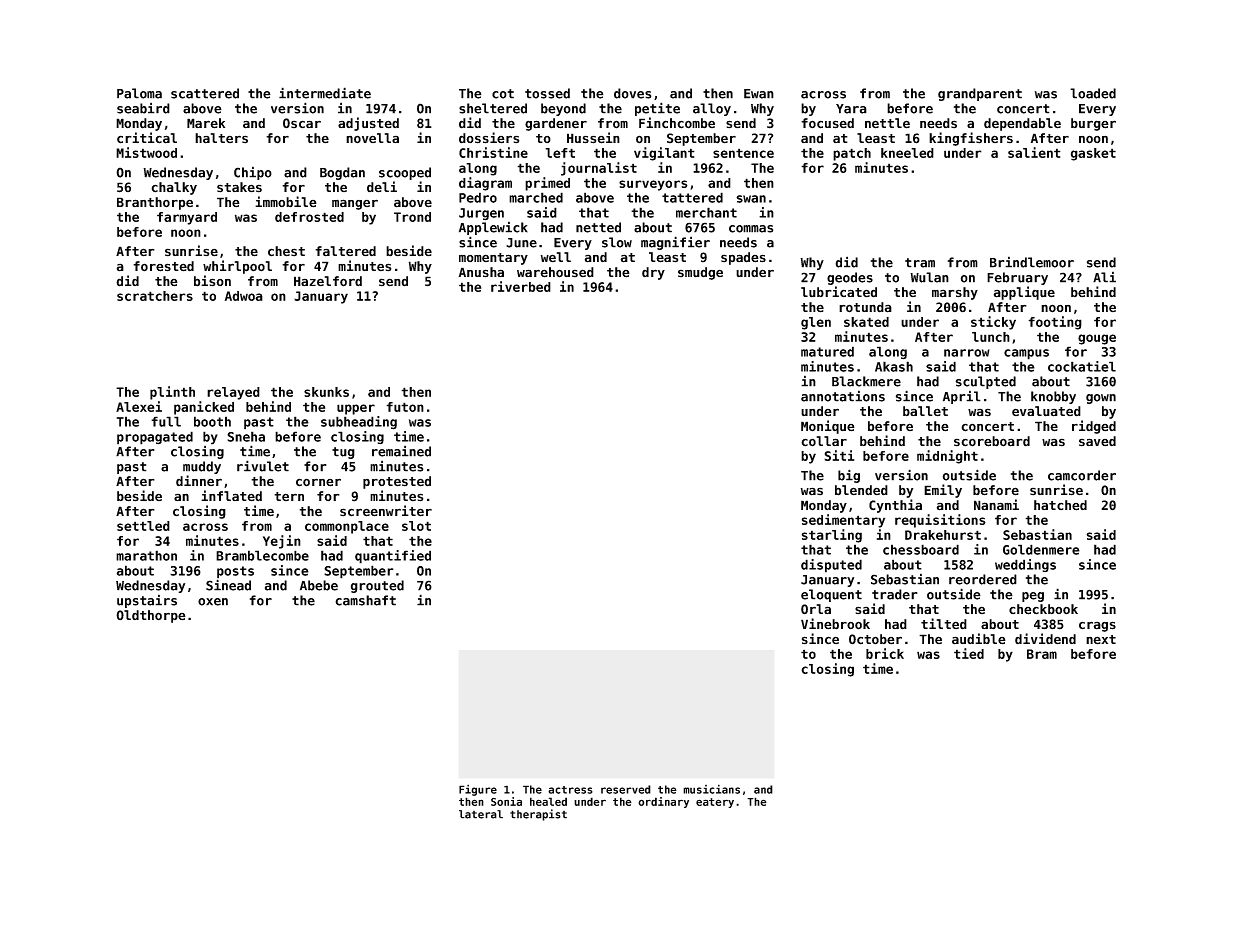  What do you see at coordinates (1032, 262) in the screenshot?
I see `Brindlemoor` at bounding box center [1032, 262].
